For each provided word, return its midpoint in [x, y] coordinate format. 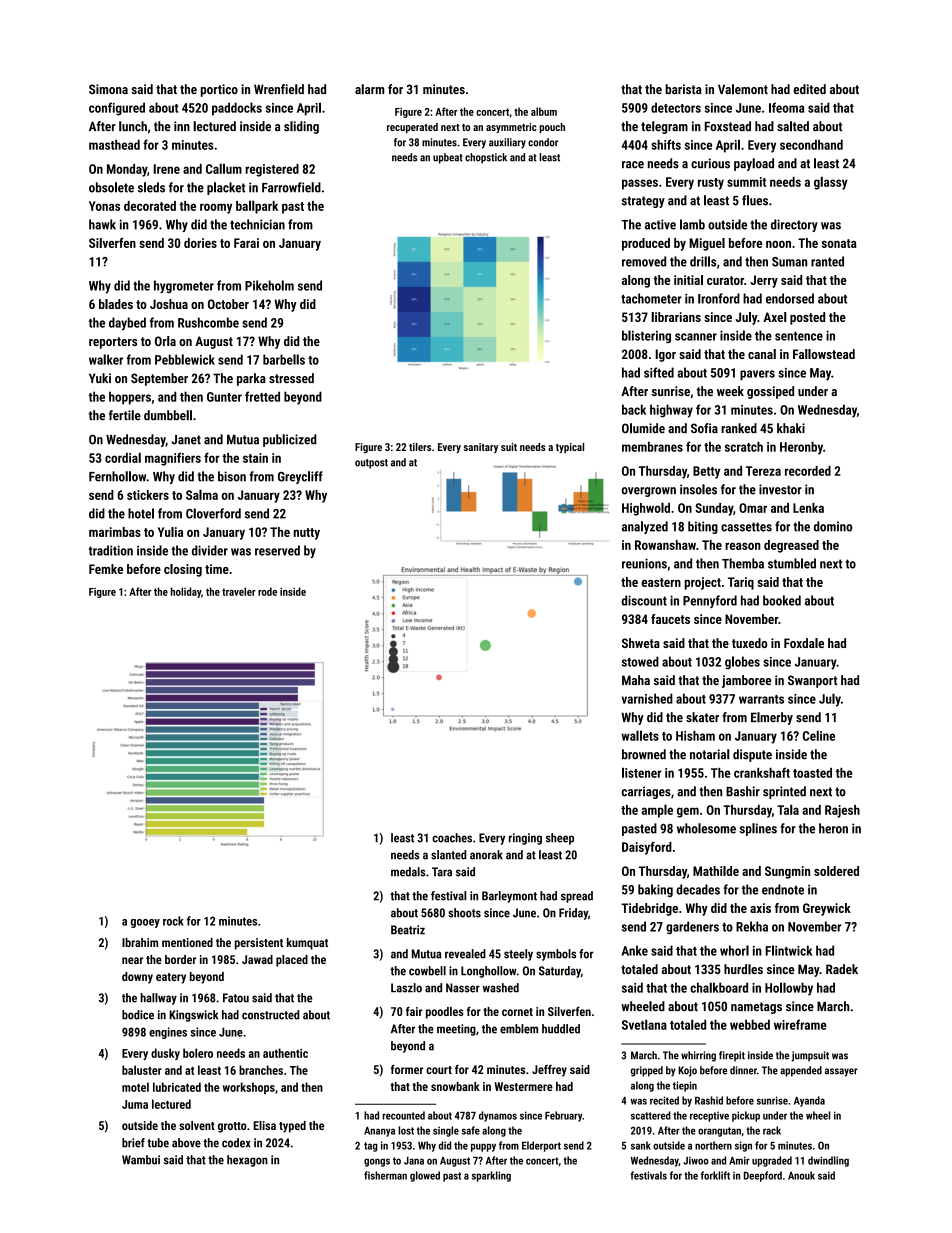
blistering [646, 336]
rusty [711, 184]
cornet [517, 1012]
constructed [270, 1015]
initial [688, 280]
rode [267, 591]
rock [173, 921]
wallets [640, 735]
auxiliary [507, 143]
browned [644, 754]
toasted [812, 773]
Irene [166, 169]
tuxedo [749, 643]
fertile [125, 415]
